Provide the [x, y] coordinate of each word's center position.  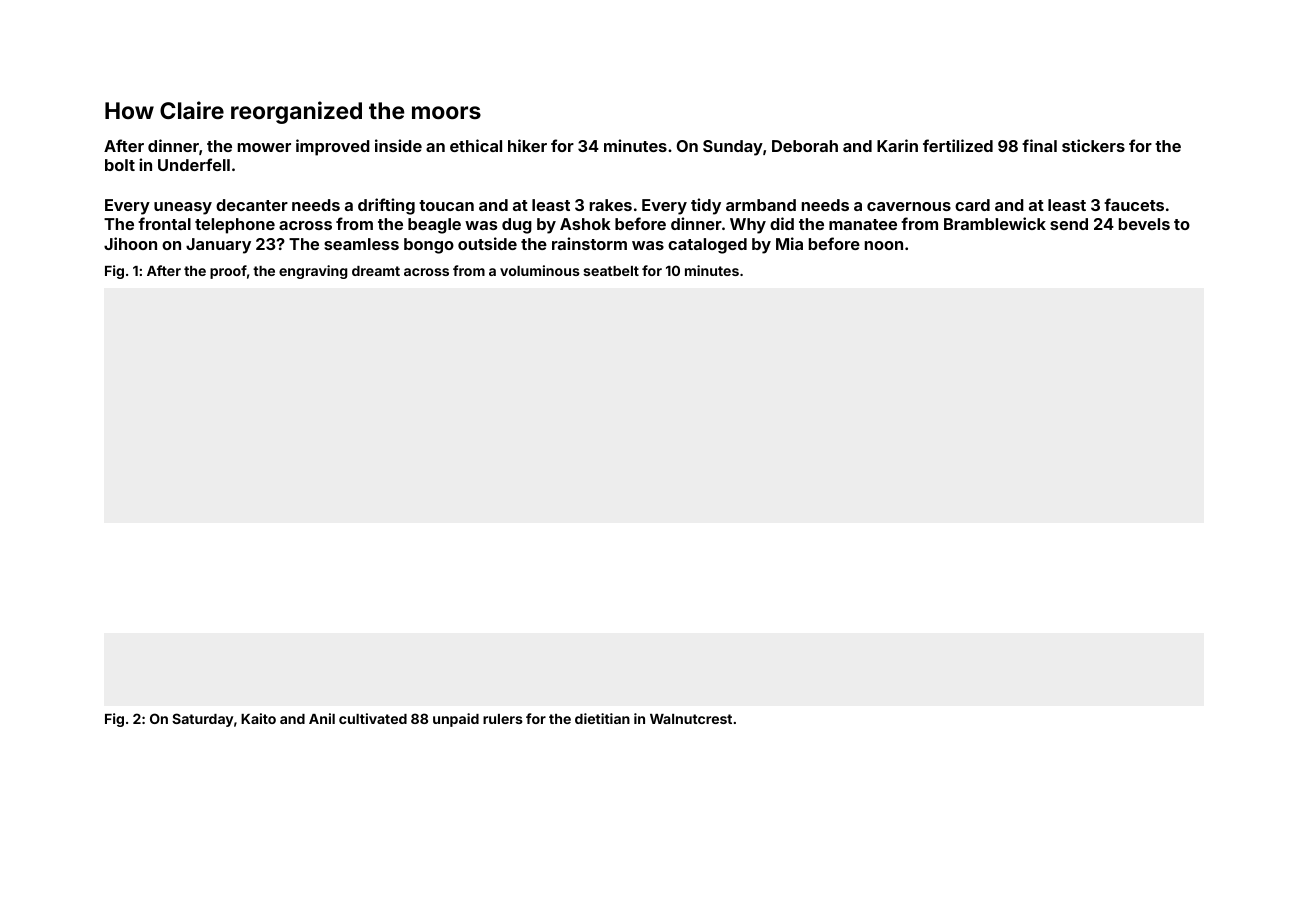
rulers [503, 719]
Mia [789, 243]
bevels [1144, 224]
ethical [476, 145]
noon [884, 245]
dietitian [602, 718]
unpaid [456, 720]
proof [228, 272]
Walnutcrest [691, 719]
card [972, 205]
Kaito [258, 718]
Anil [322, 718]
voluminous [540, 270]
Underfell [194, 164]
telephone [235, 226]
